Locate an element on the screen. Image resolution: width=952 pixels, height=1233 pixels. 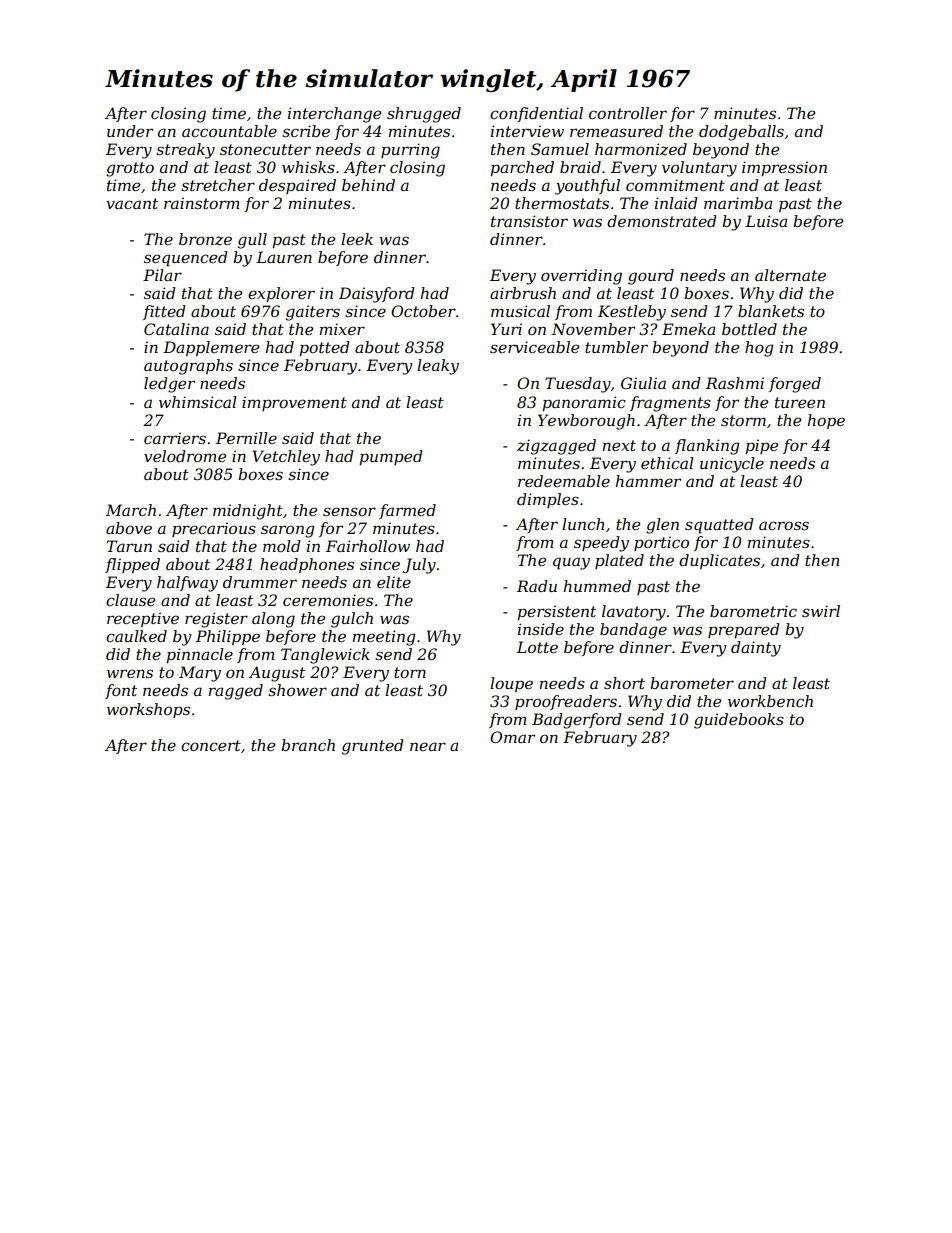
quay is located at coordinates (571, 563).
